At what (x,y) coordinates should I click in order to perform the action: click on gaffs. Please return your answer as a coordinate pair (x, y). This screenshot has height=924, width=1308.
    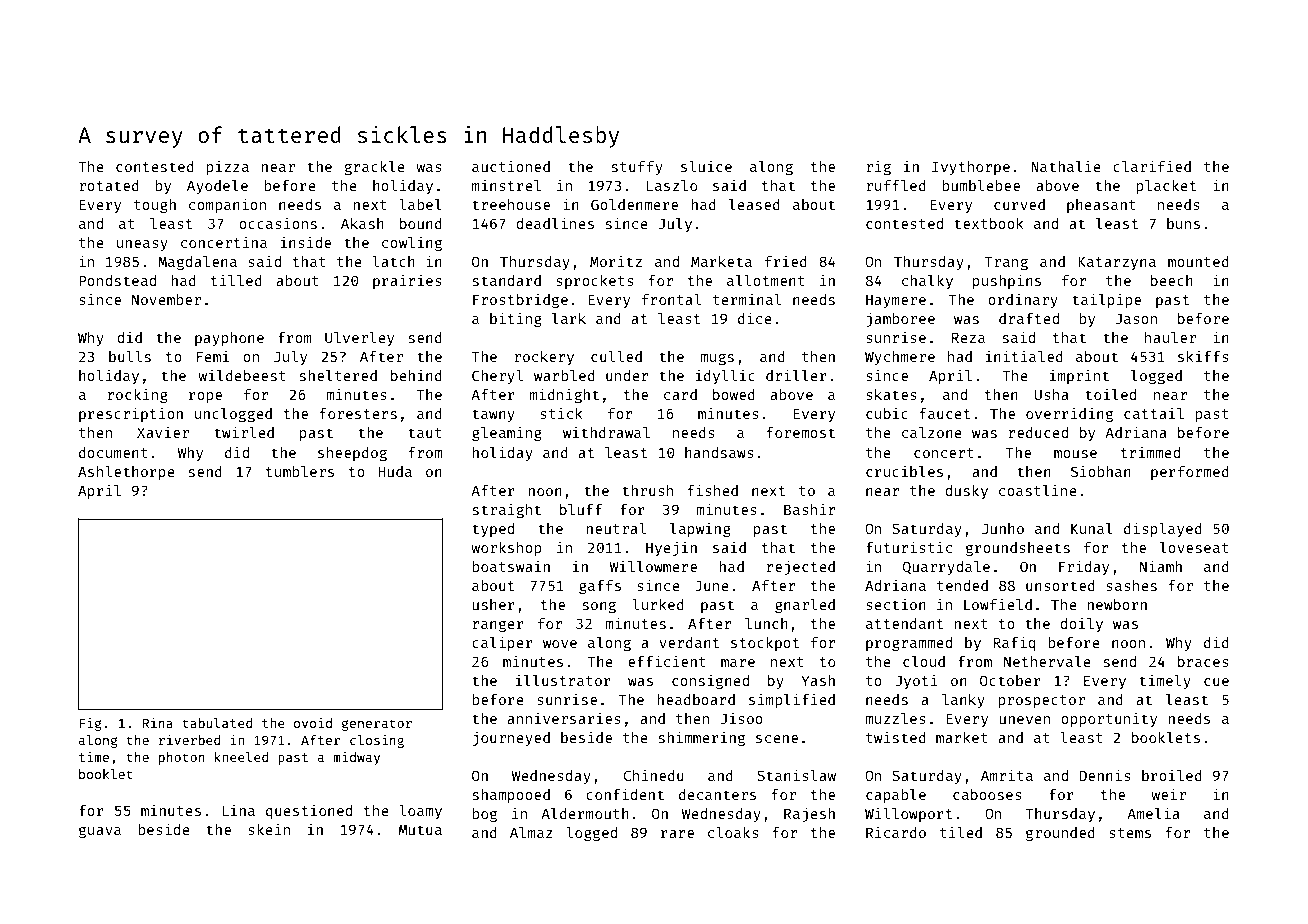
    Looking at the image, I should click on (600, 587).
